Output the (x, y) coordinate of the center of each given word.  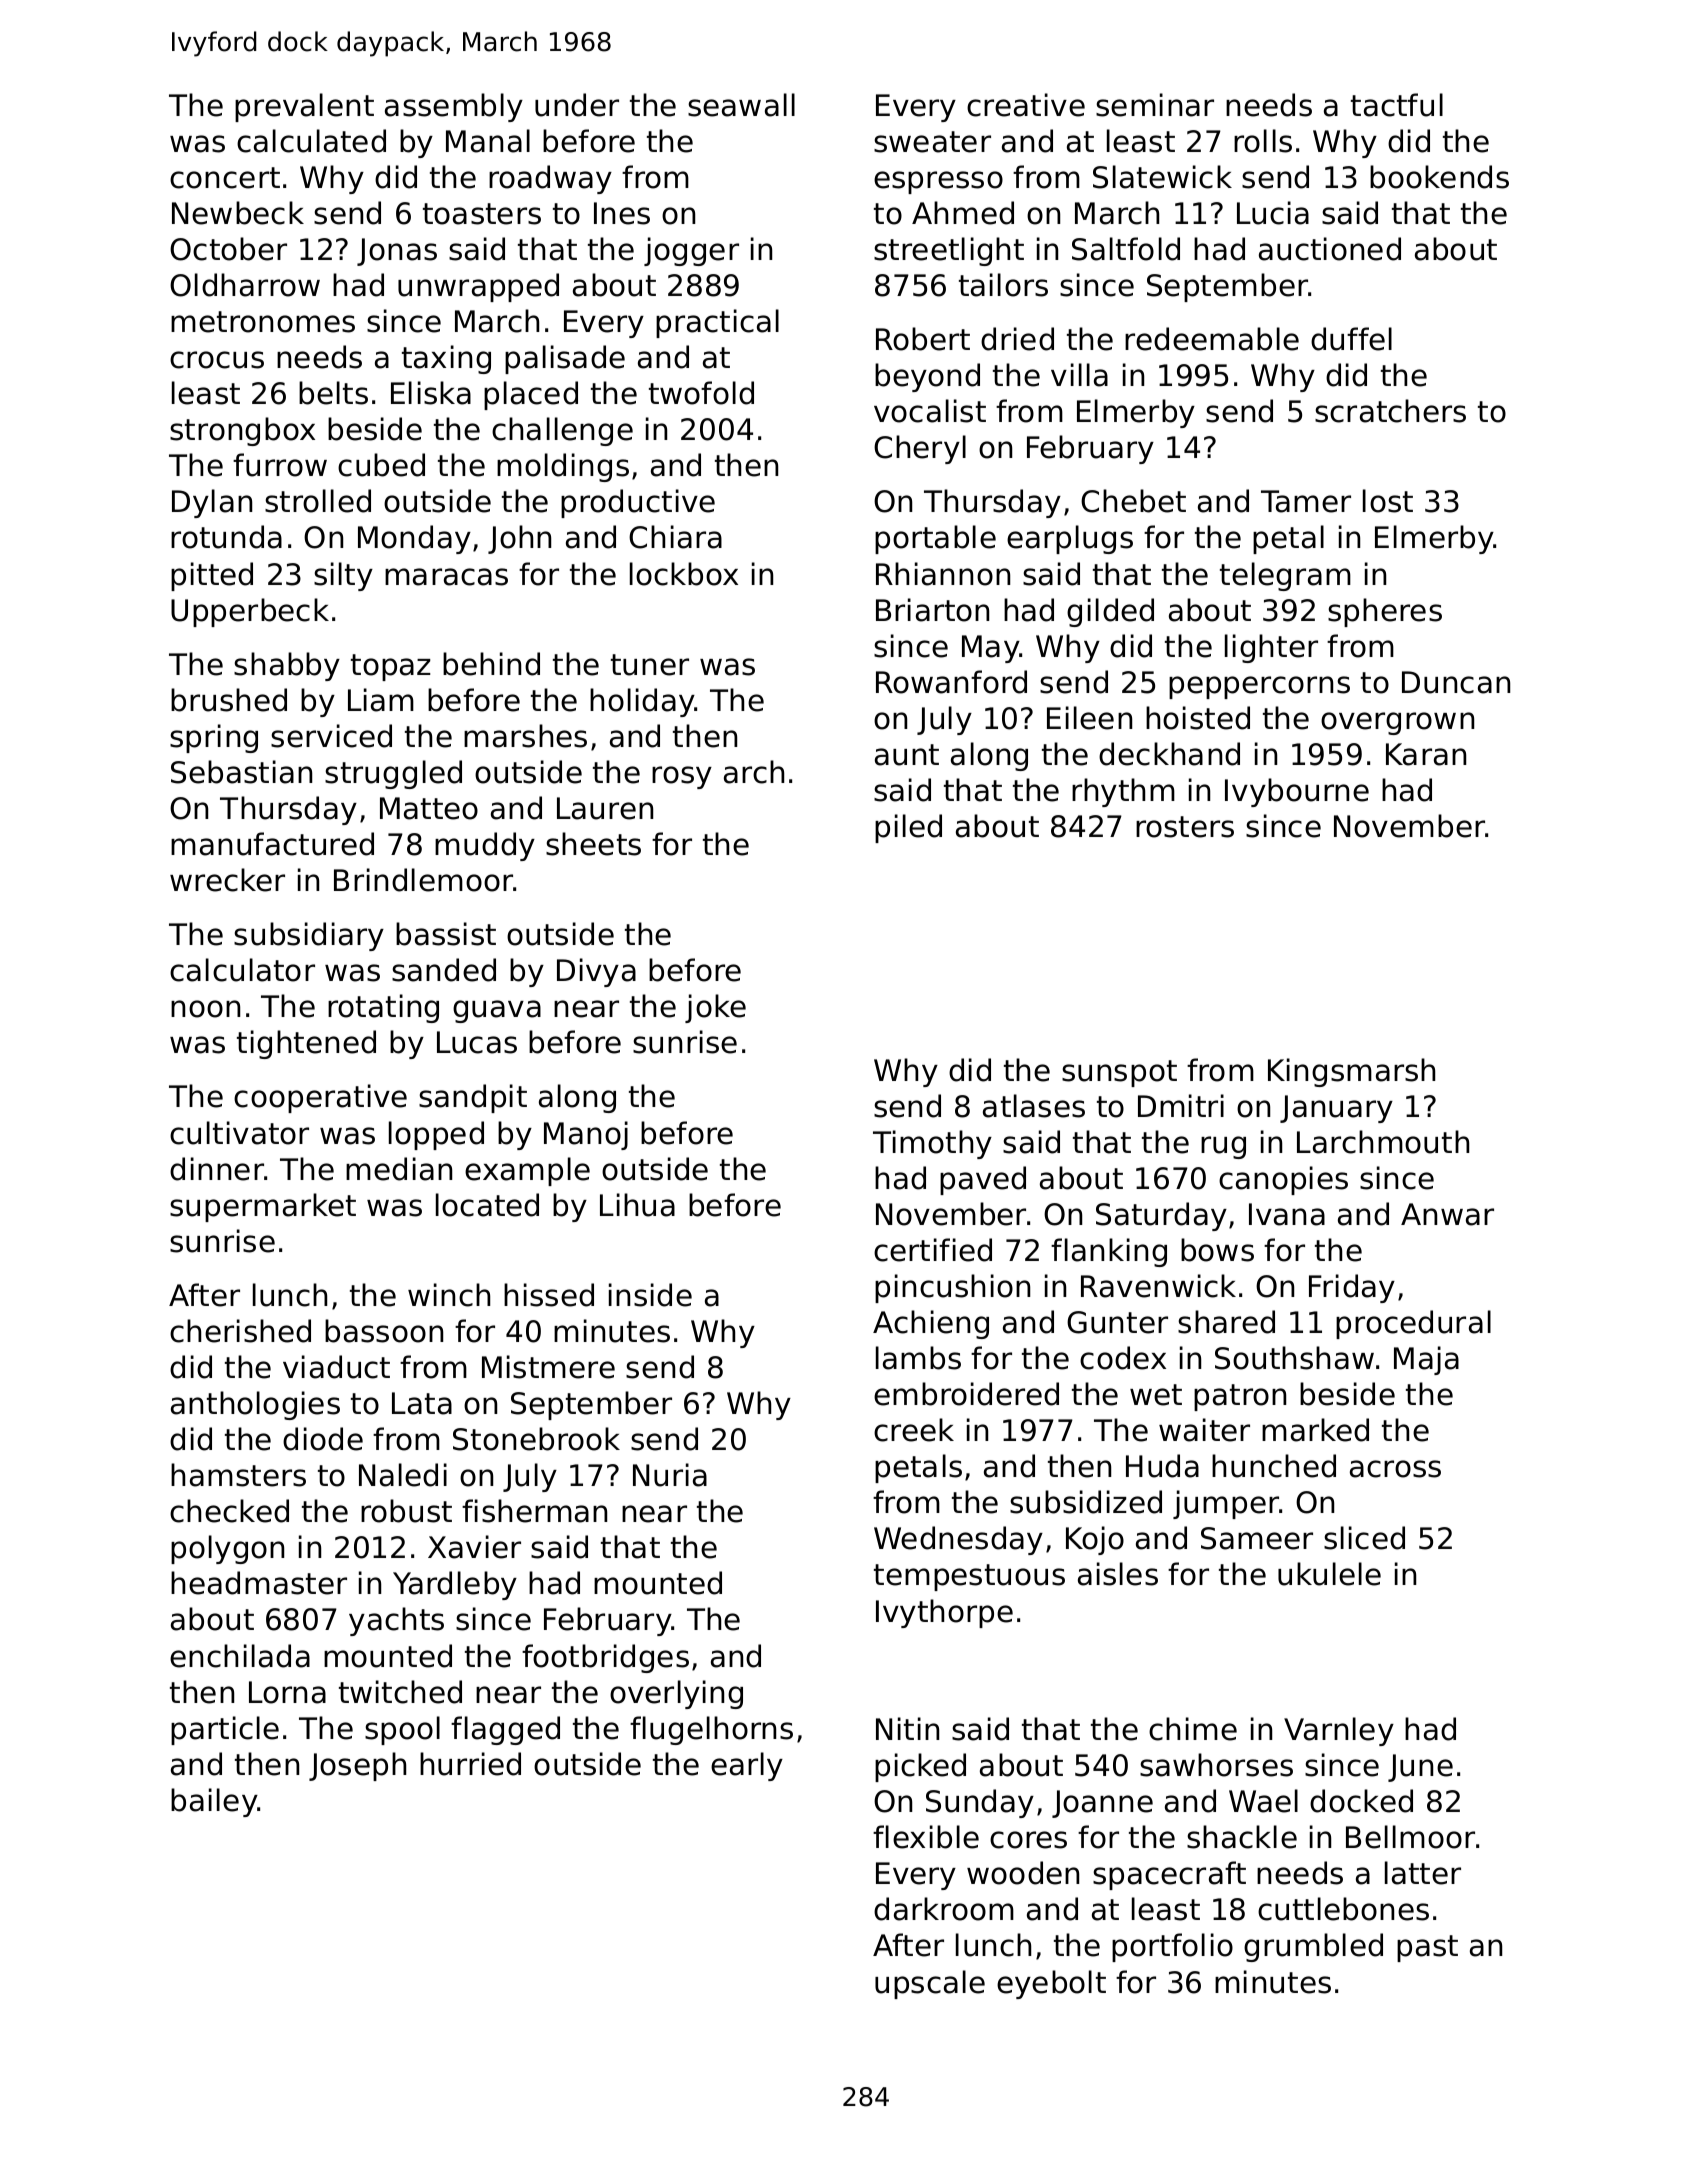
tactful (1397, 105)
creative (1026, 105)
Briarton (932, 610)
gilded (1110, 612)
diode (323, 1439)
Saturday (1161, 1216)
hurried (470, 1764)
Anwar (1447, 1214)
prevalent (304, 107)
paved (983, 1180)
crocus (217, 360)
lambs (918, 1358)
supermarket (263, 1207)
